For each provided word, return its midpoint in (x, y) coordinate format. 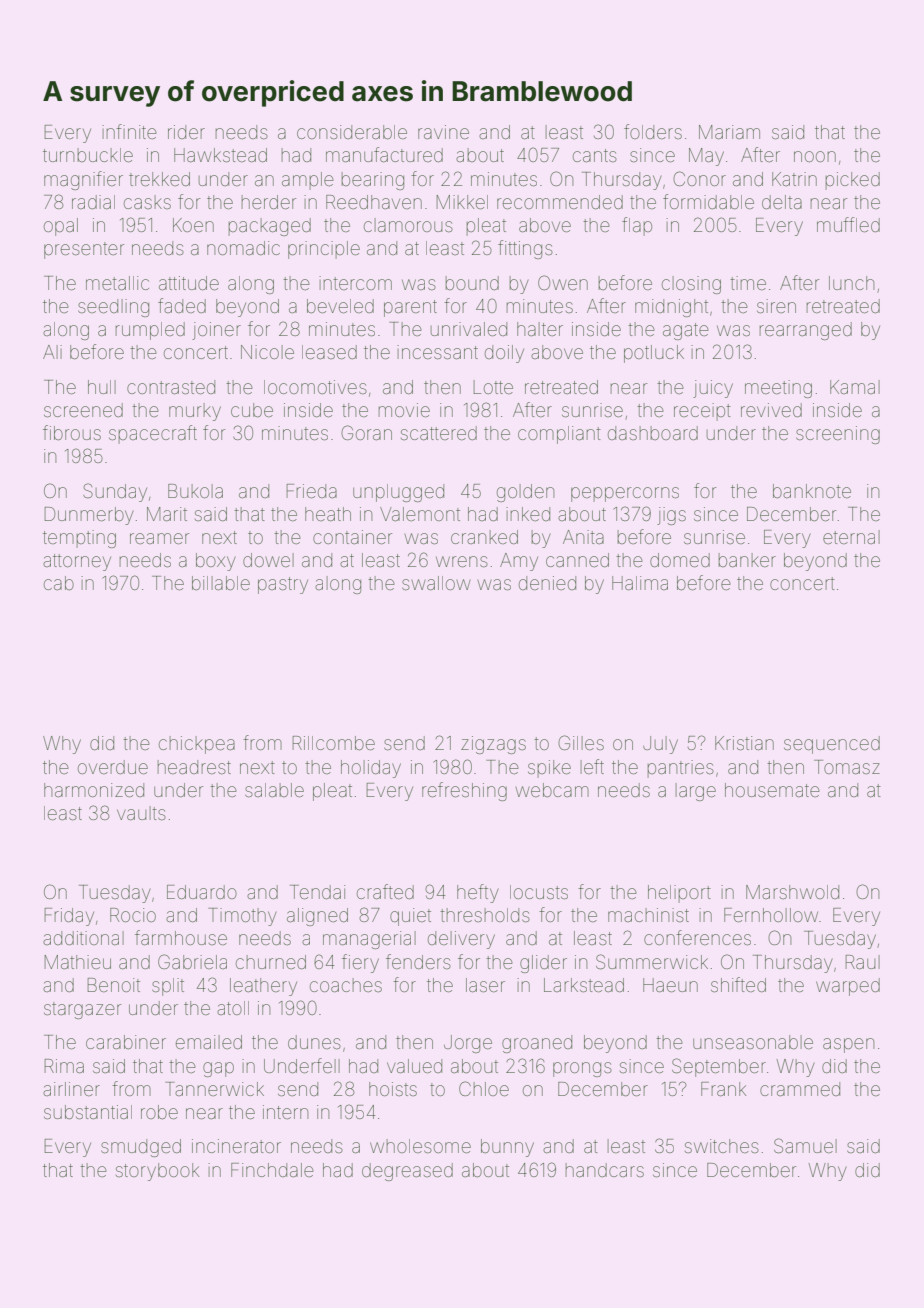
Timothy (242, 917)
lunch (851, 283)
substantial (88, 1112)
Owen (563, 282)
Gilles (581, 742)
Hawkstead (220, 155)
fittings (525, 249)
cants (595, 155)
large (696, 792)
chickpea (197, 745)
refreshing (464, 791)
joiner (216, 331)
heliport (679, 894)
